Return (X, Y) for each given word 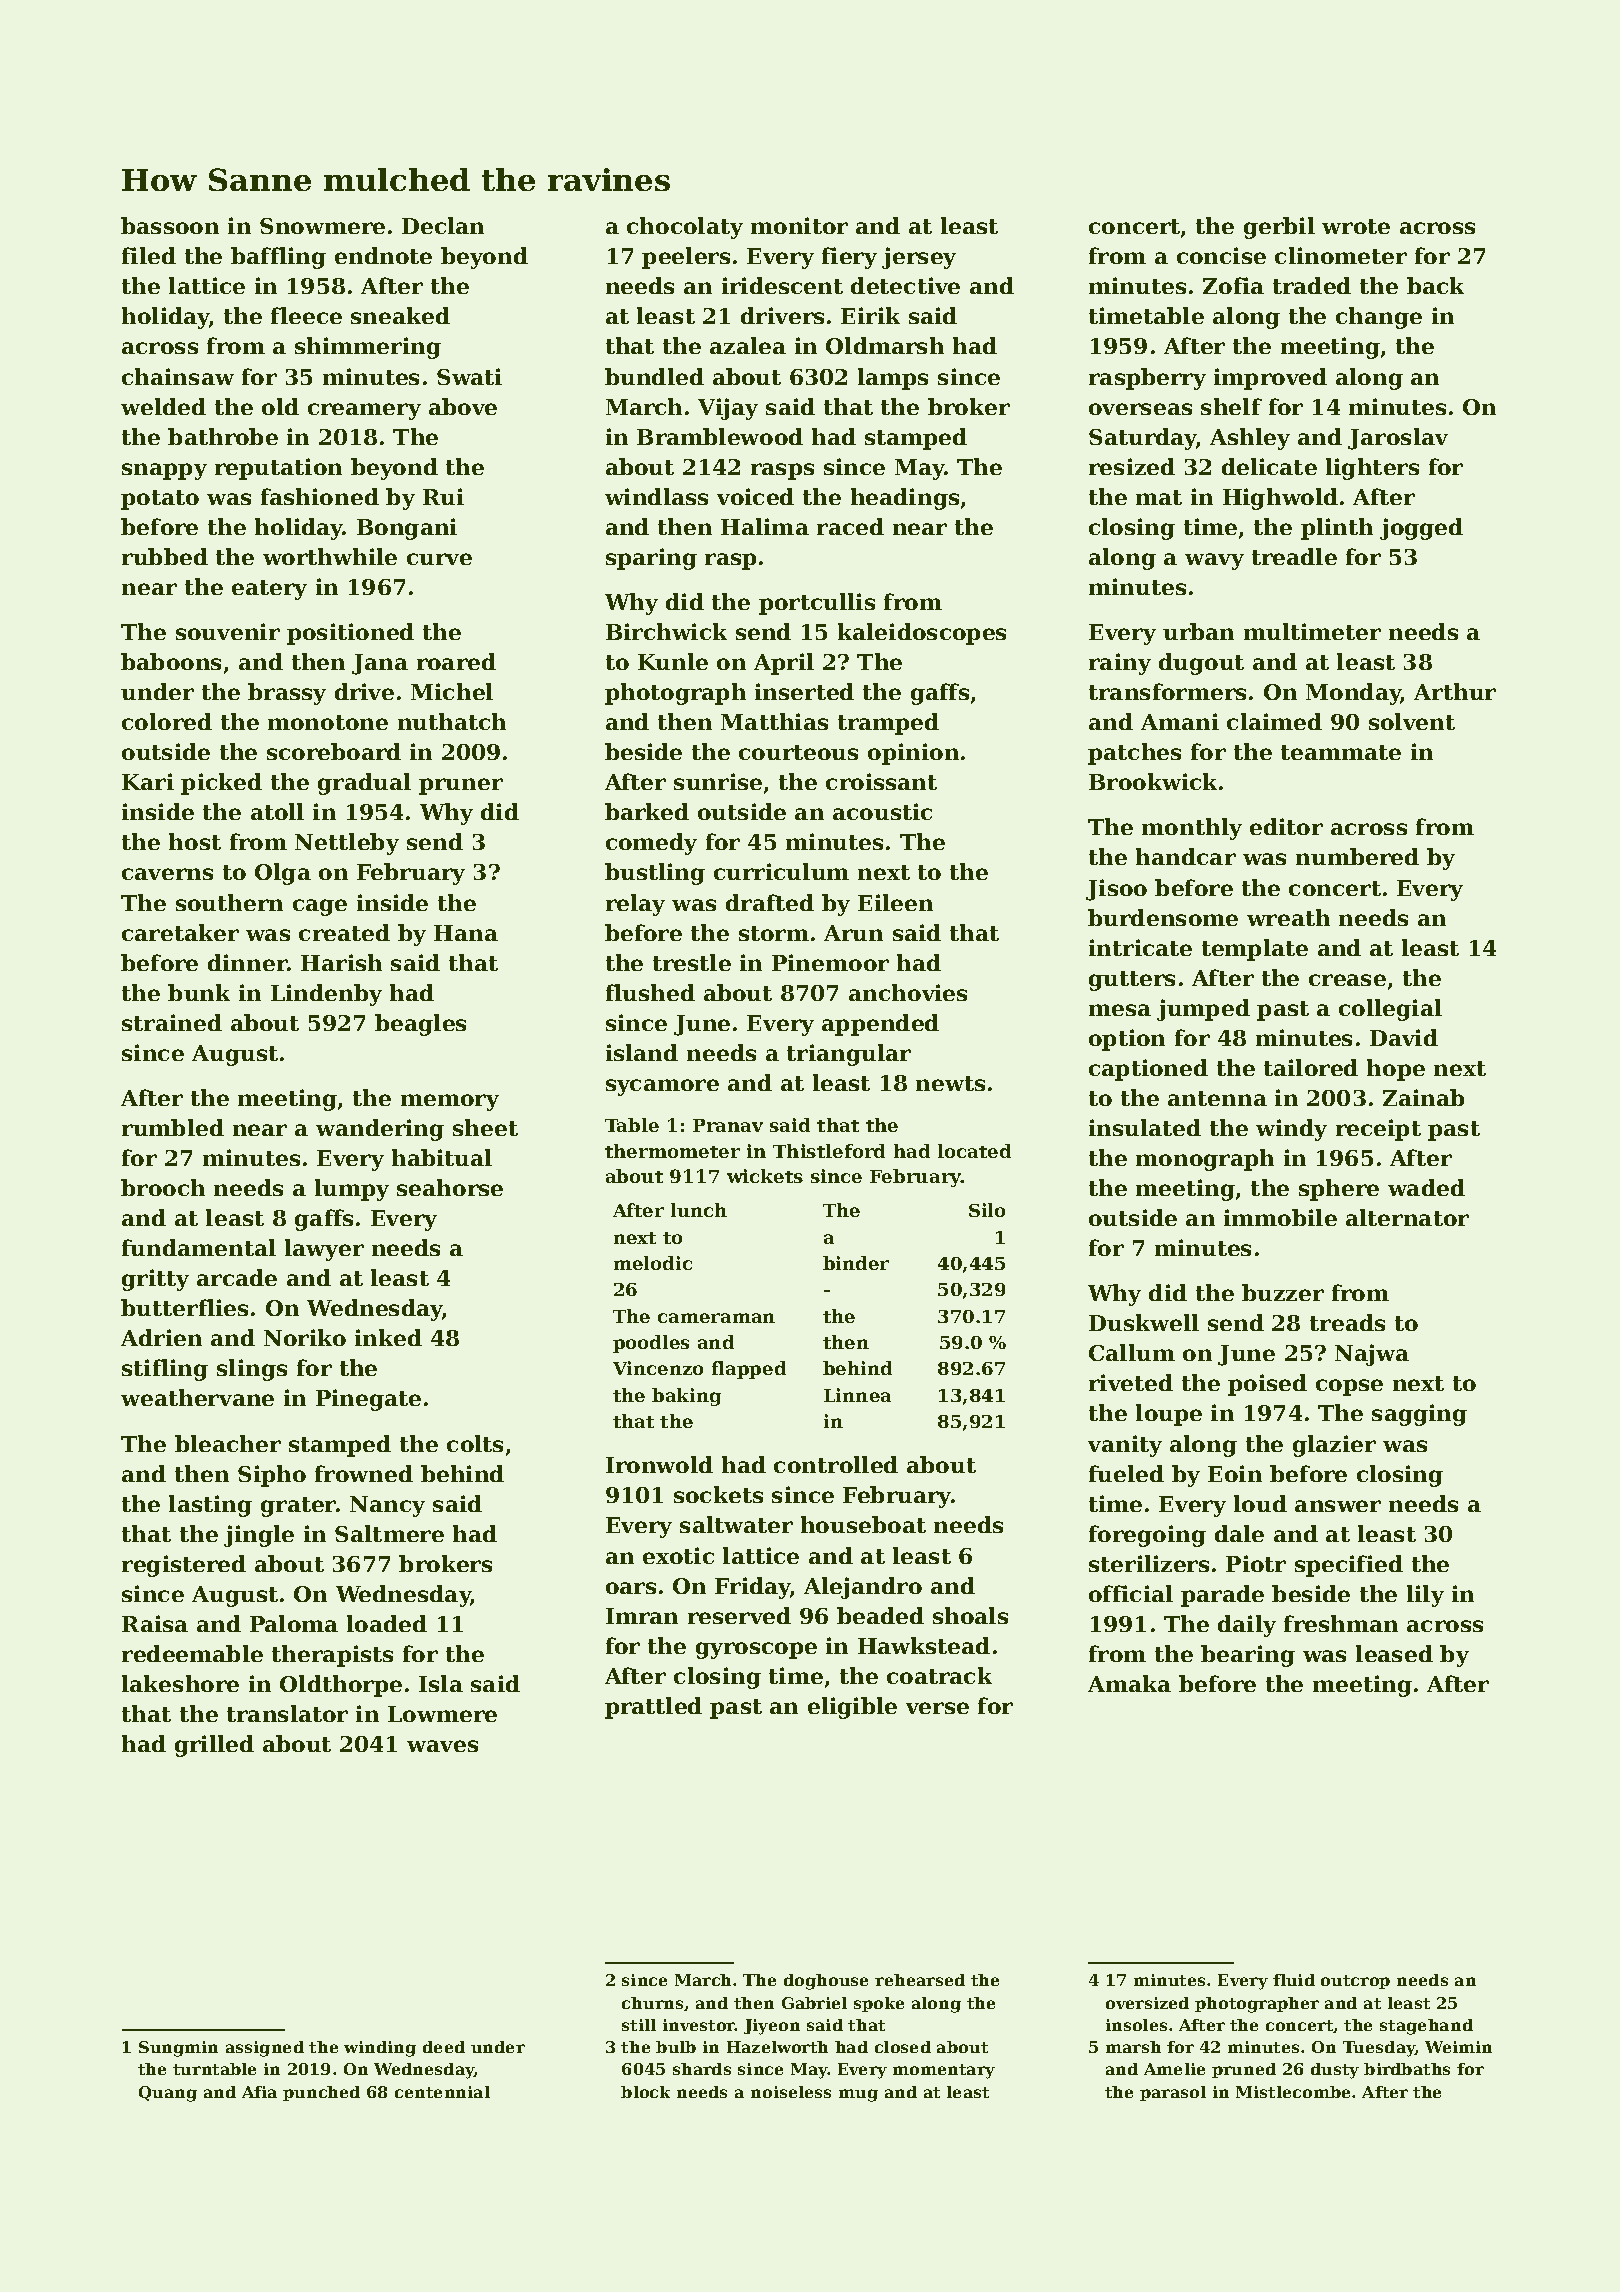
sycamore (662, 1087)
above (463, 406)
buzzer (1283, 1292)
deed (444, 2047)
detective (905, 285)
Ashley (1250, 439)
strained (172, 1022)
